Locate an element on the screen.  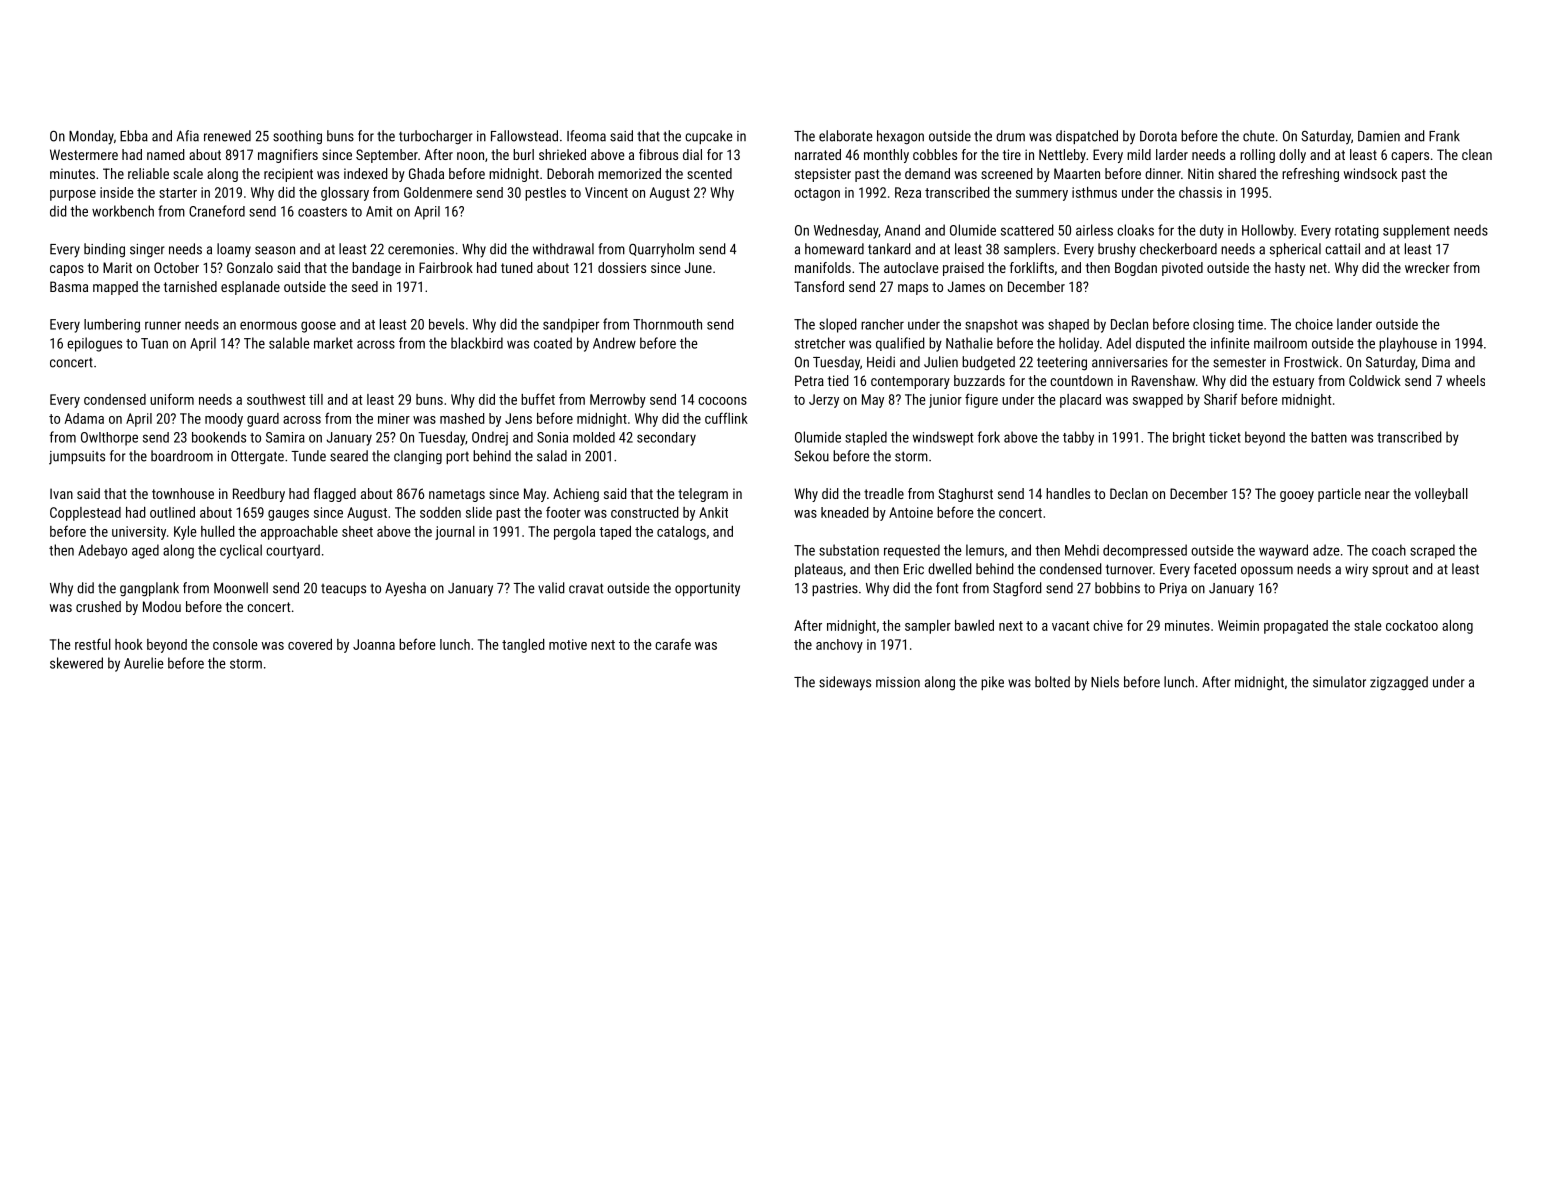
blackbird is located at coordinates (477, 343).
